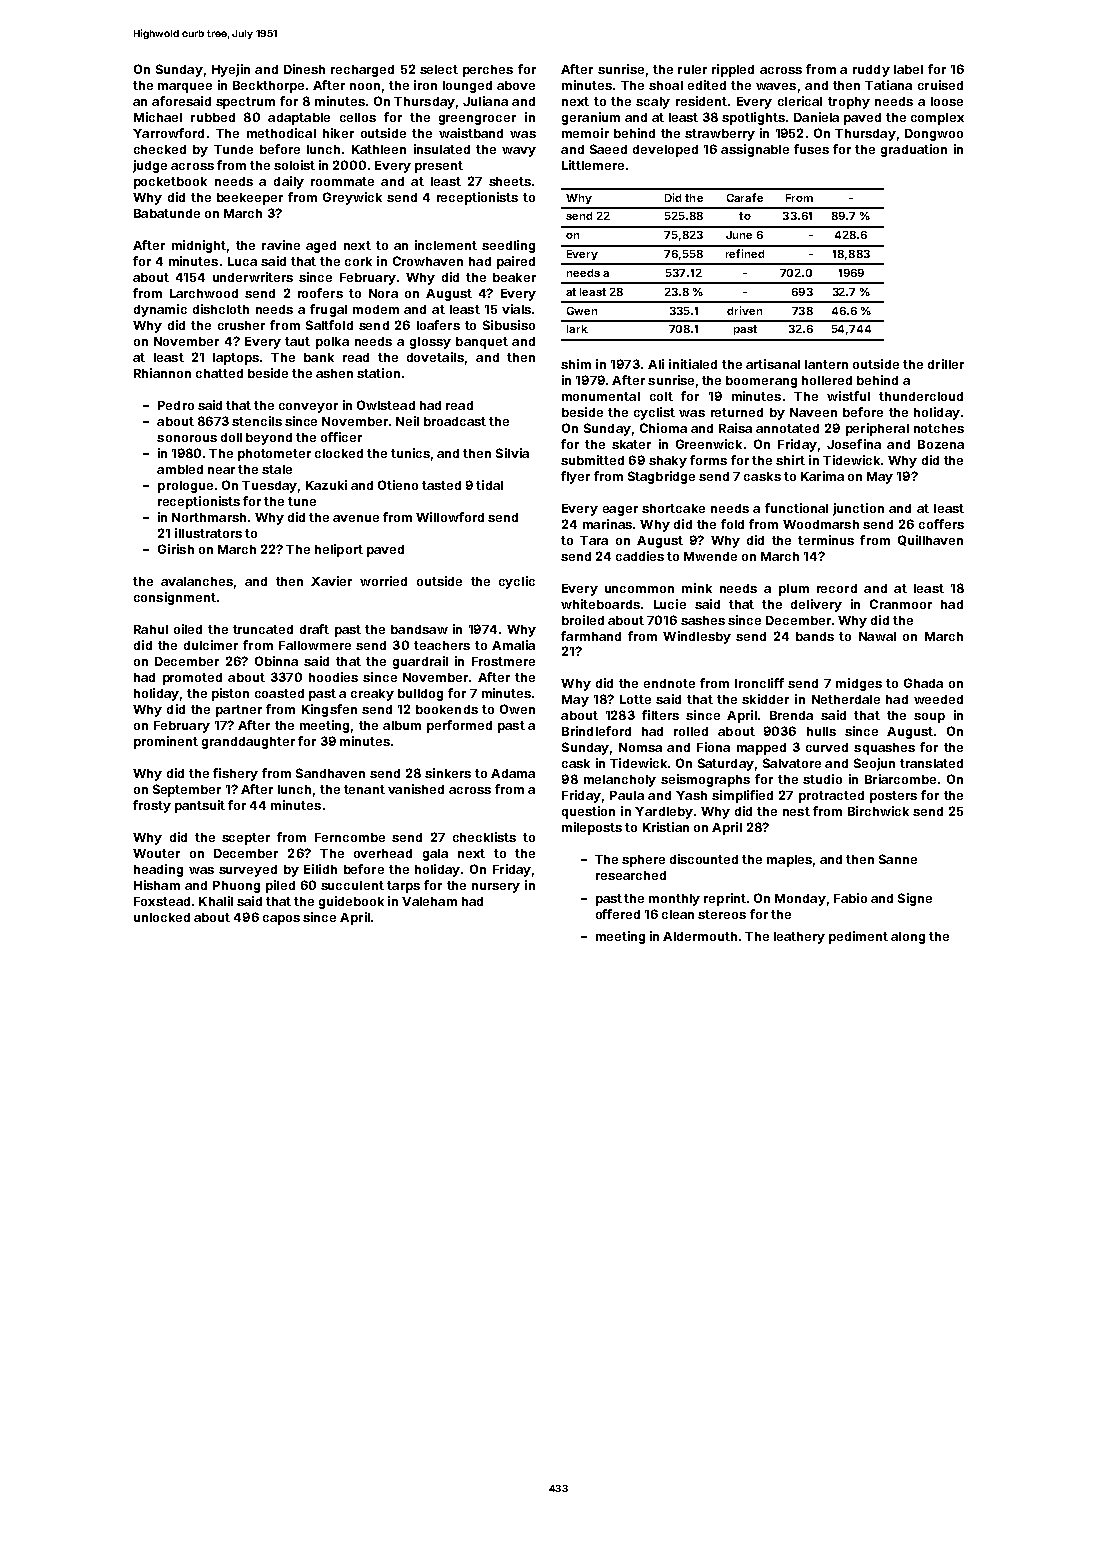 The width and height of the page is (1097, 1551). Describe the element at coordinates (591, 118) in the page. I see `geranium` at that location.
